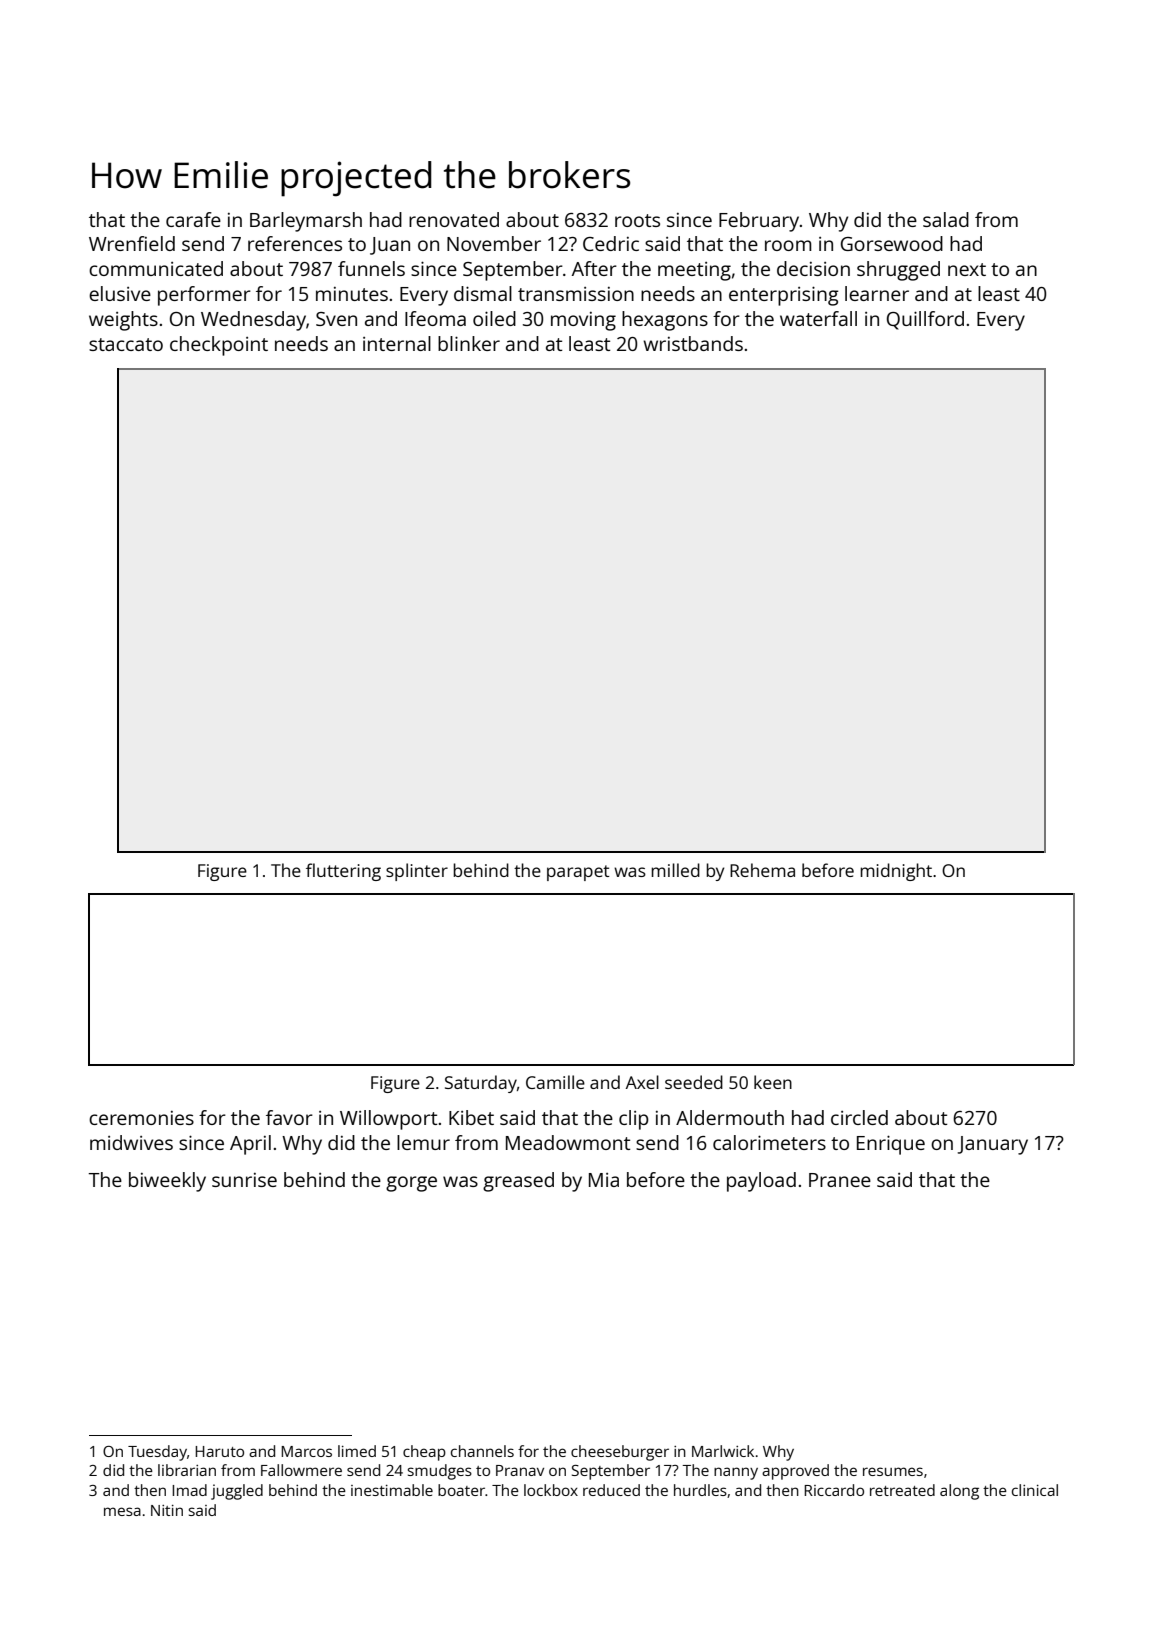 This screenshot has width=1163, height=1645. I want to click on ceremonies, so click(141, 1118).
